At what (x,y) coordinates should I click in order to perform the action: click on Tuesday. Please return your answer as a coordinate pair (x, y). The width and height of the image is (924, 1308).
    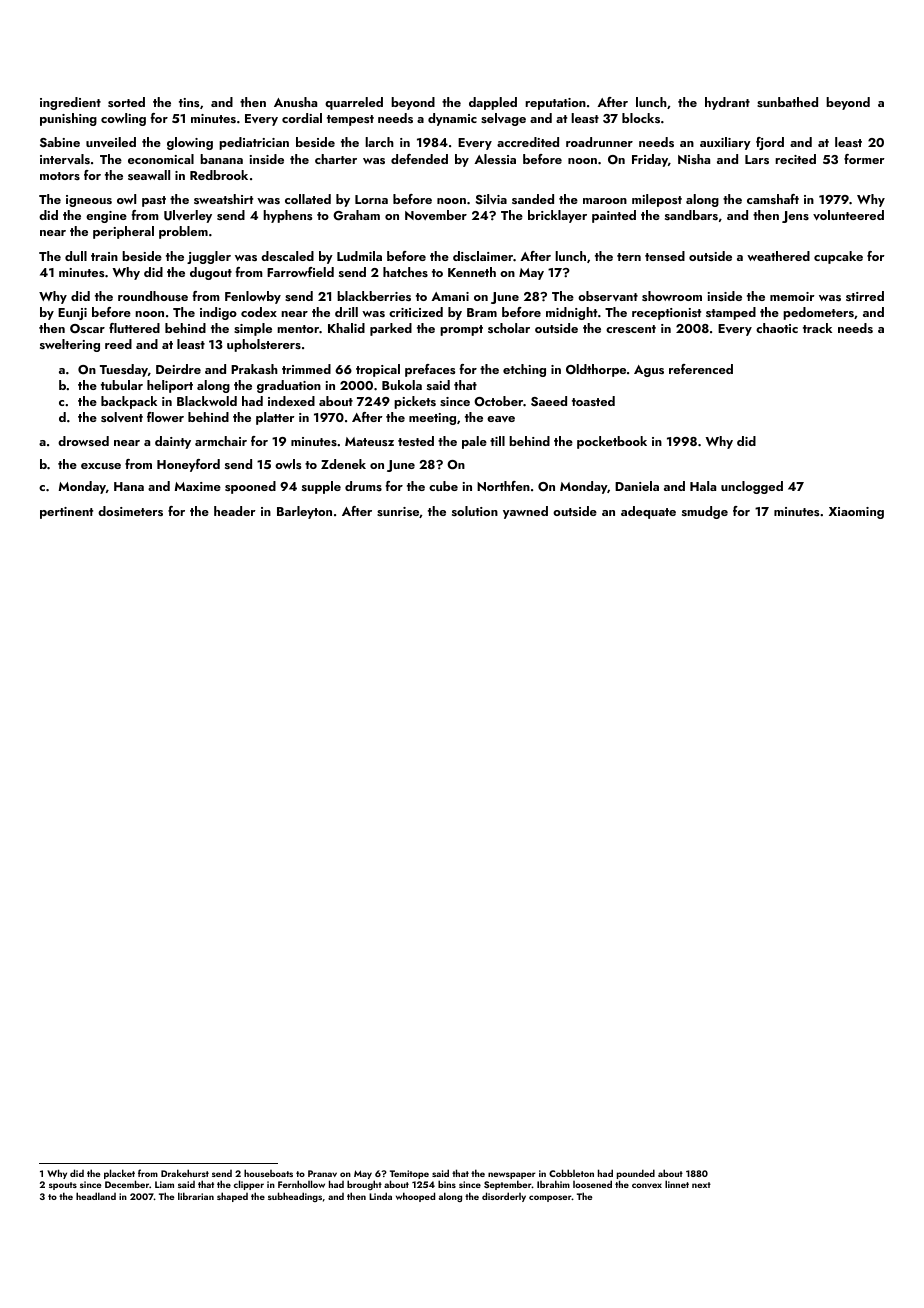
    Looking at the image, I should click on (124, 370).
